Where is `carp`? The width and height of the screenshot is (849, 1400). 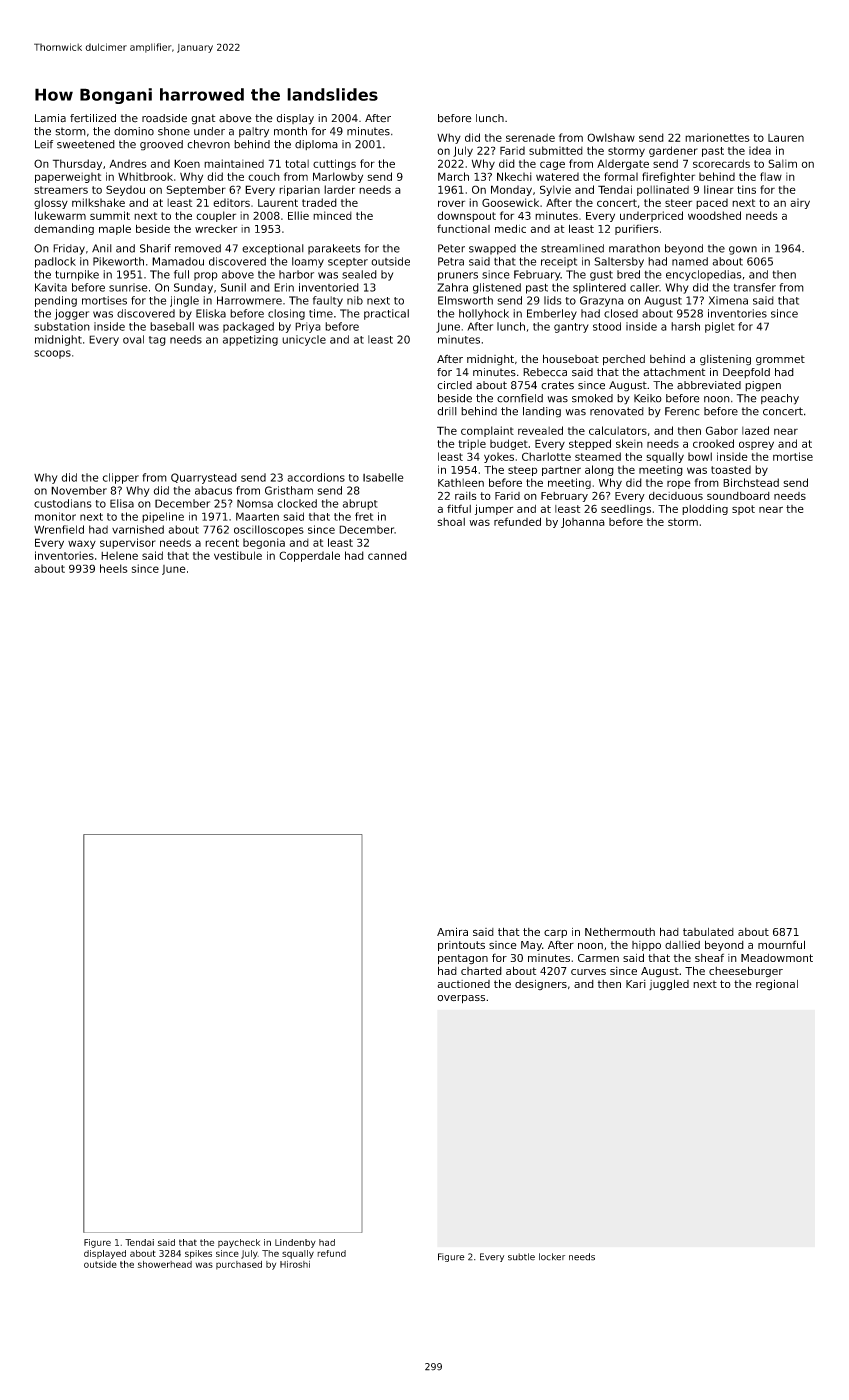 carp is located at coordinates (555, 933).
